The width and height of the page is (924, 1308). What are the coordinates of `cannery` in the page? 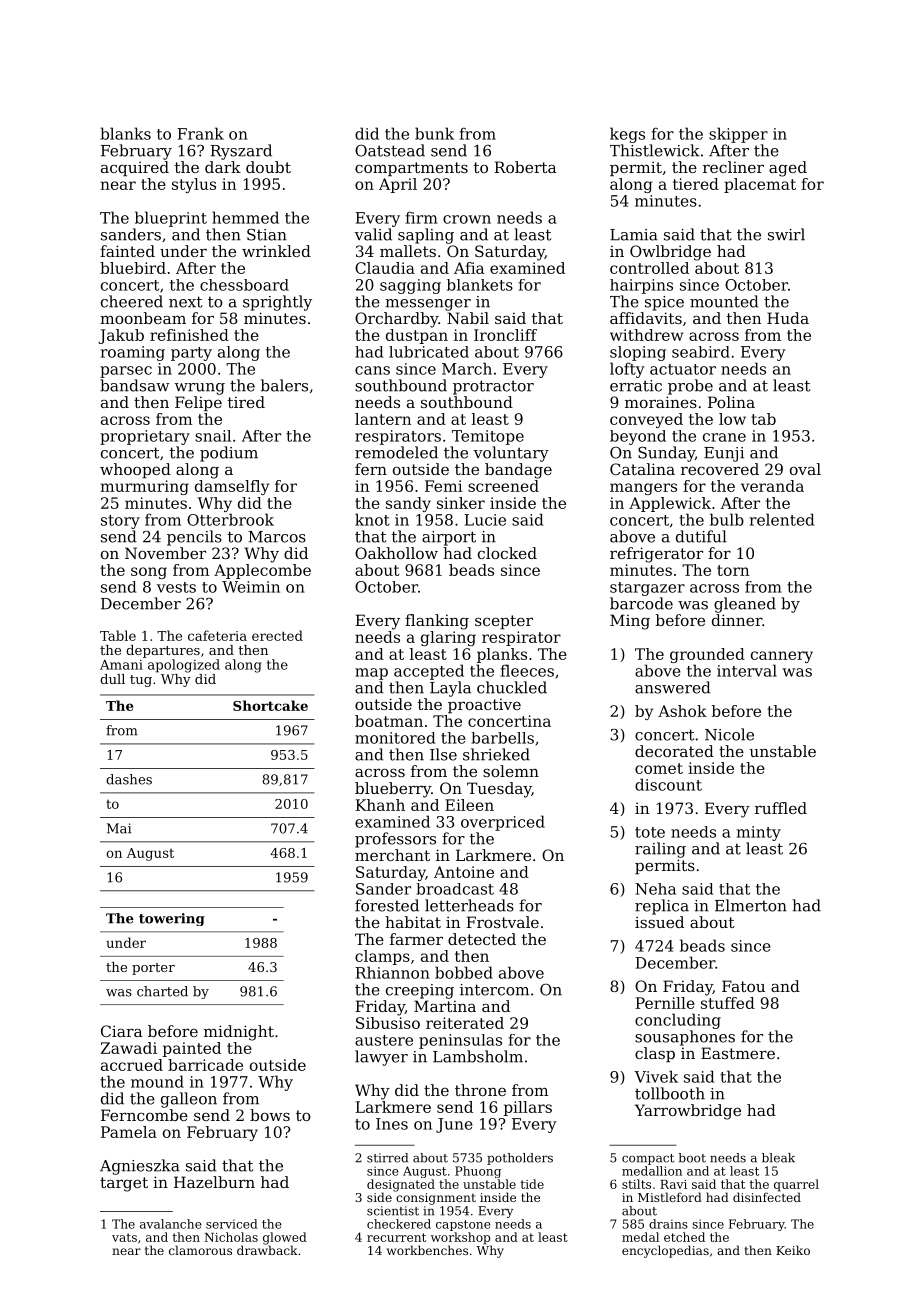 It's located at (782, 657).
